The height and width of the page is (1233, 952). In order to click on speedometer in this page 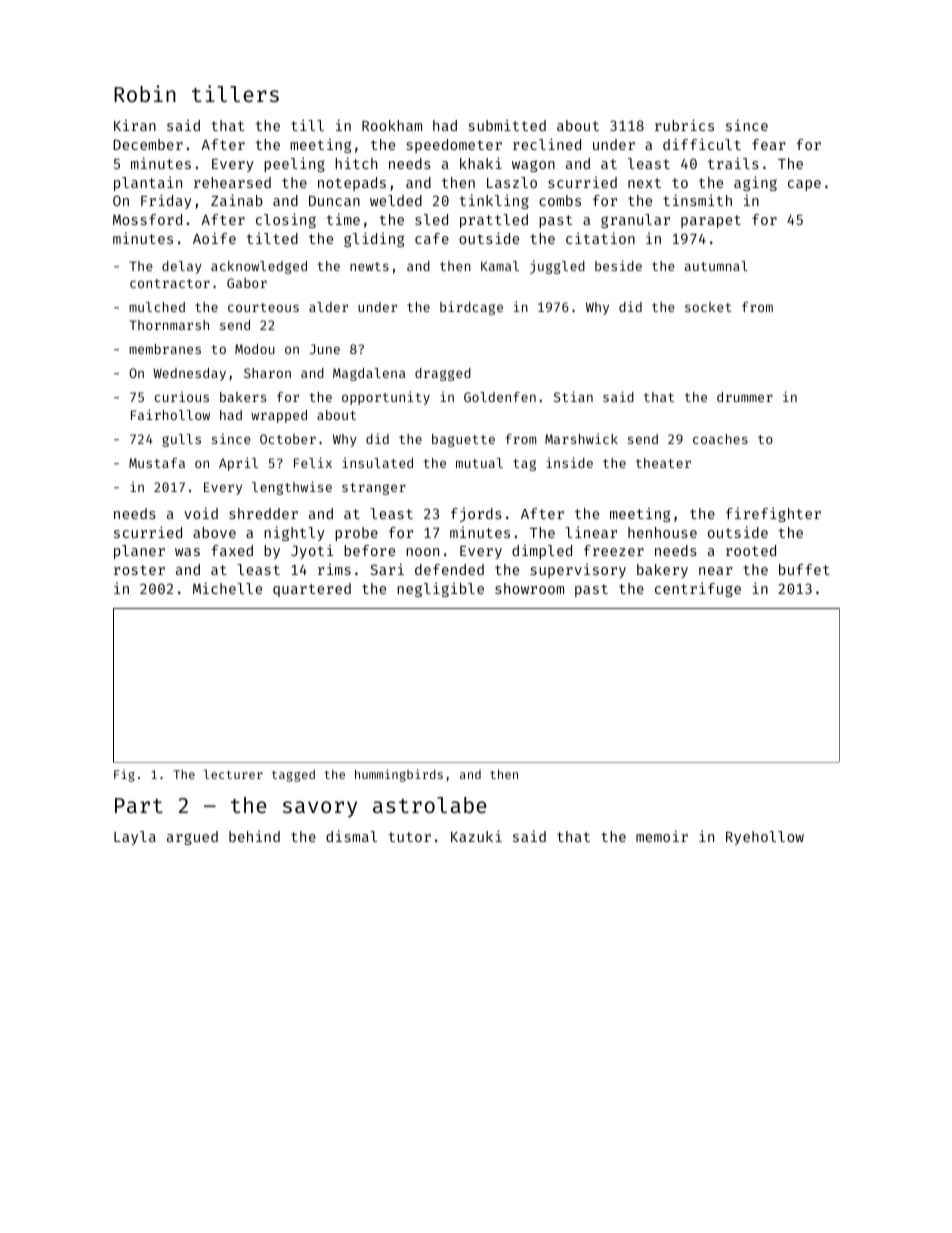, I will do `click(454, 146)`.
